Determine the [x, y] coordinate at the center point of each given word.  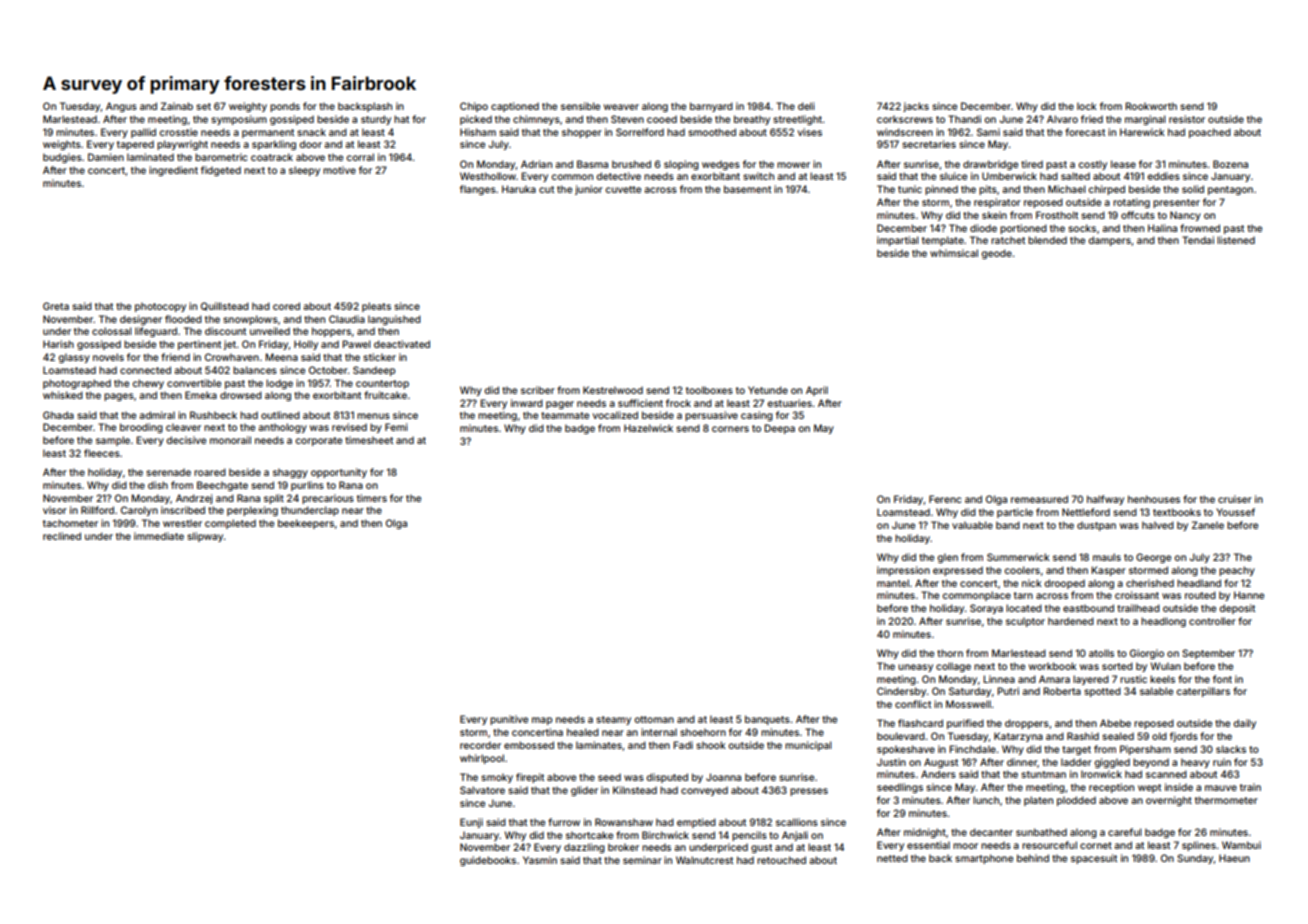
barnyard [711, 107]
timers [372, 498]
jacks [916, 107]
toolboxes [709, 390]
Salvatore [482, 790]
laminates [599, 745]
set [203, 106]
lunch [986, 800]
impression [903, 571]
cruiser [1235, 499]
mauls [1107, 557]
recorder [480, 745]
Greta [56, 306]
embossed [529, 745]
